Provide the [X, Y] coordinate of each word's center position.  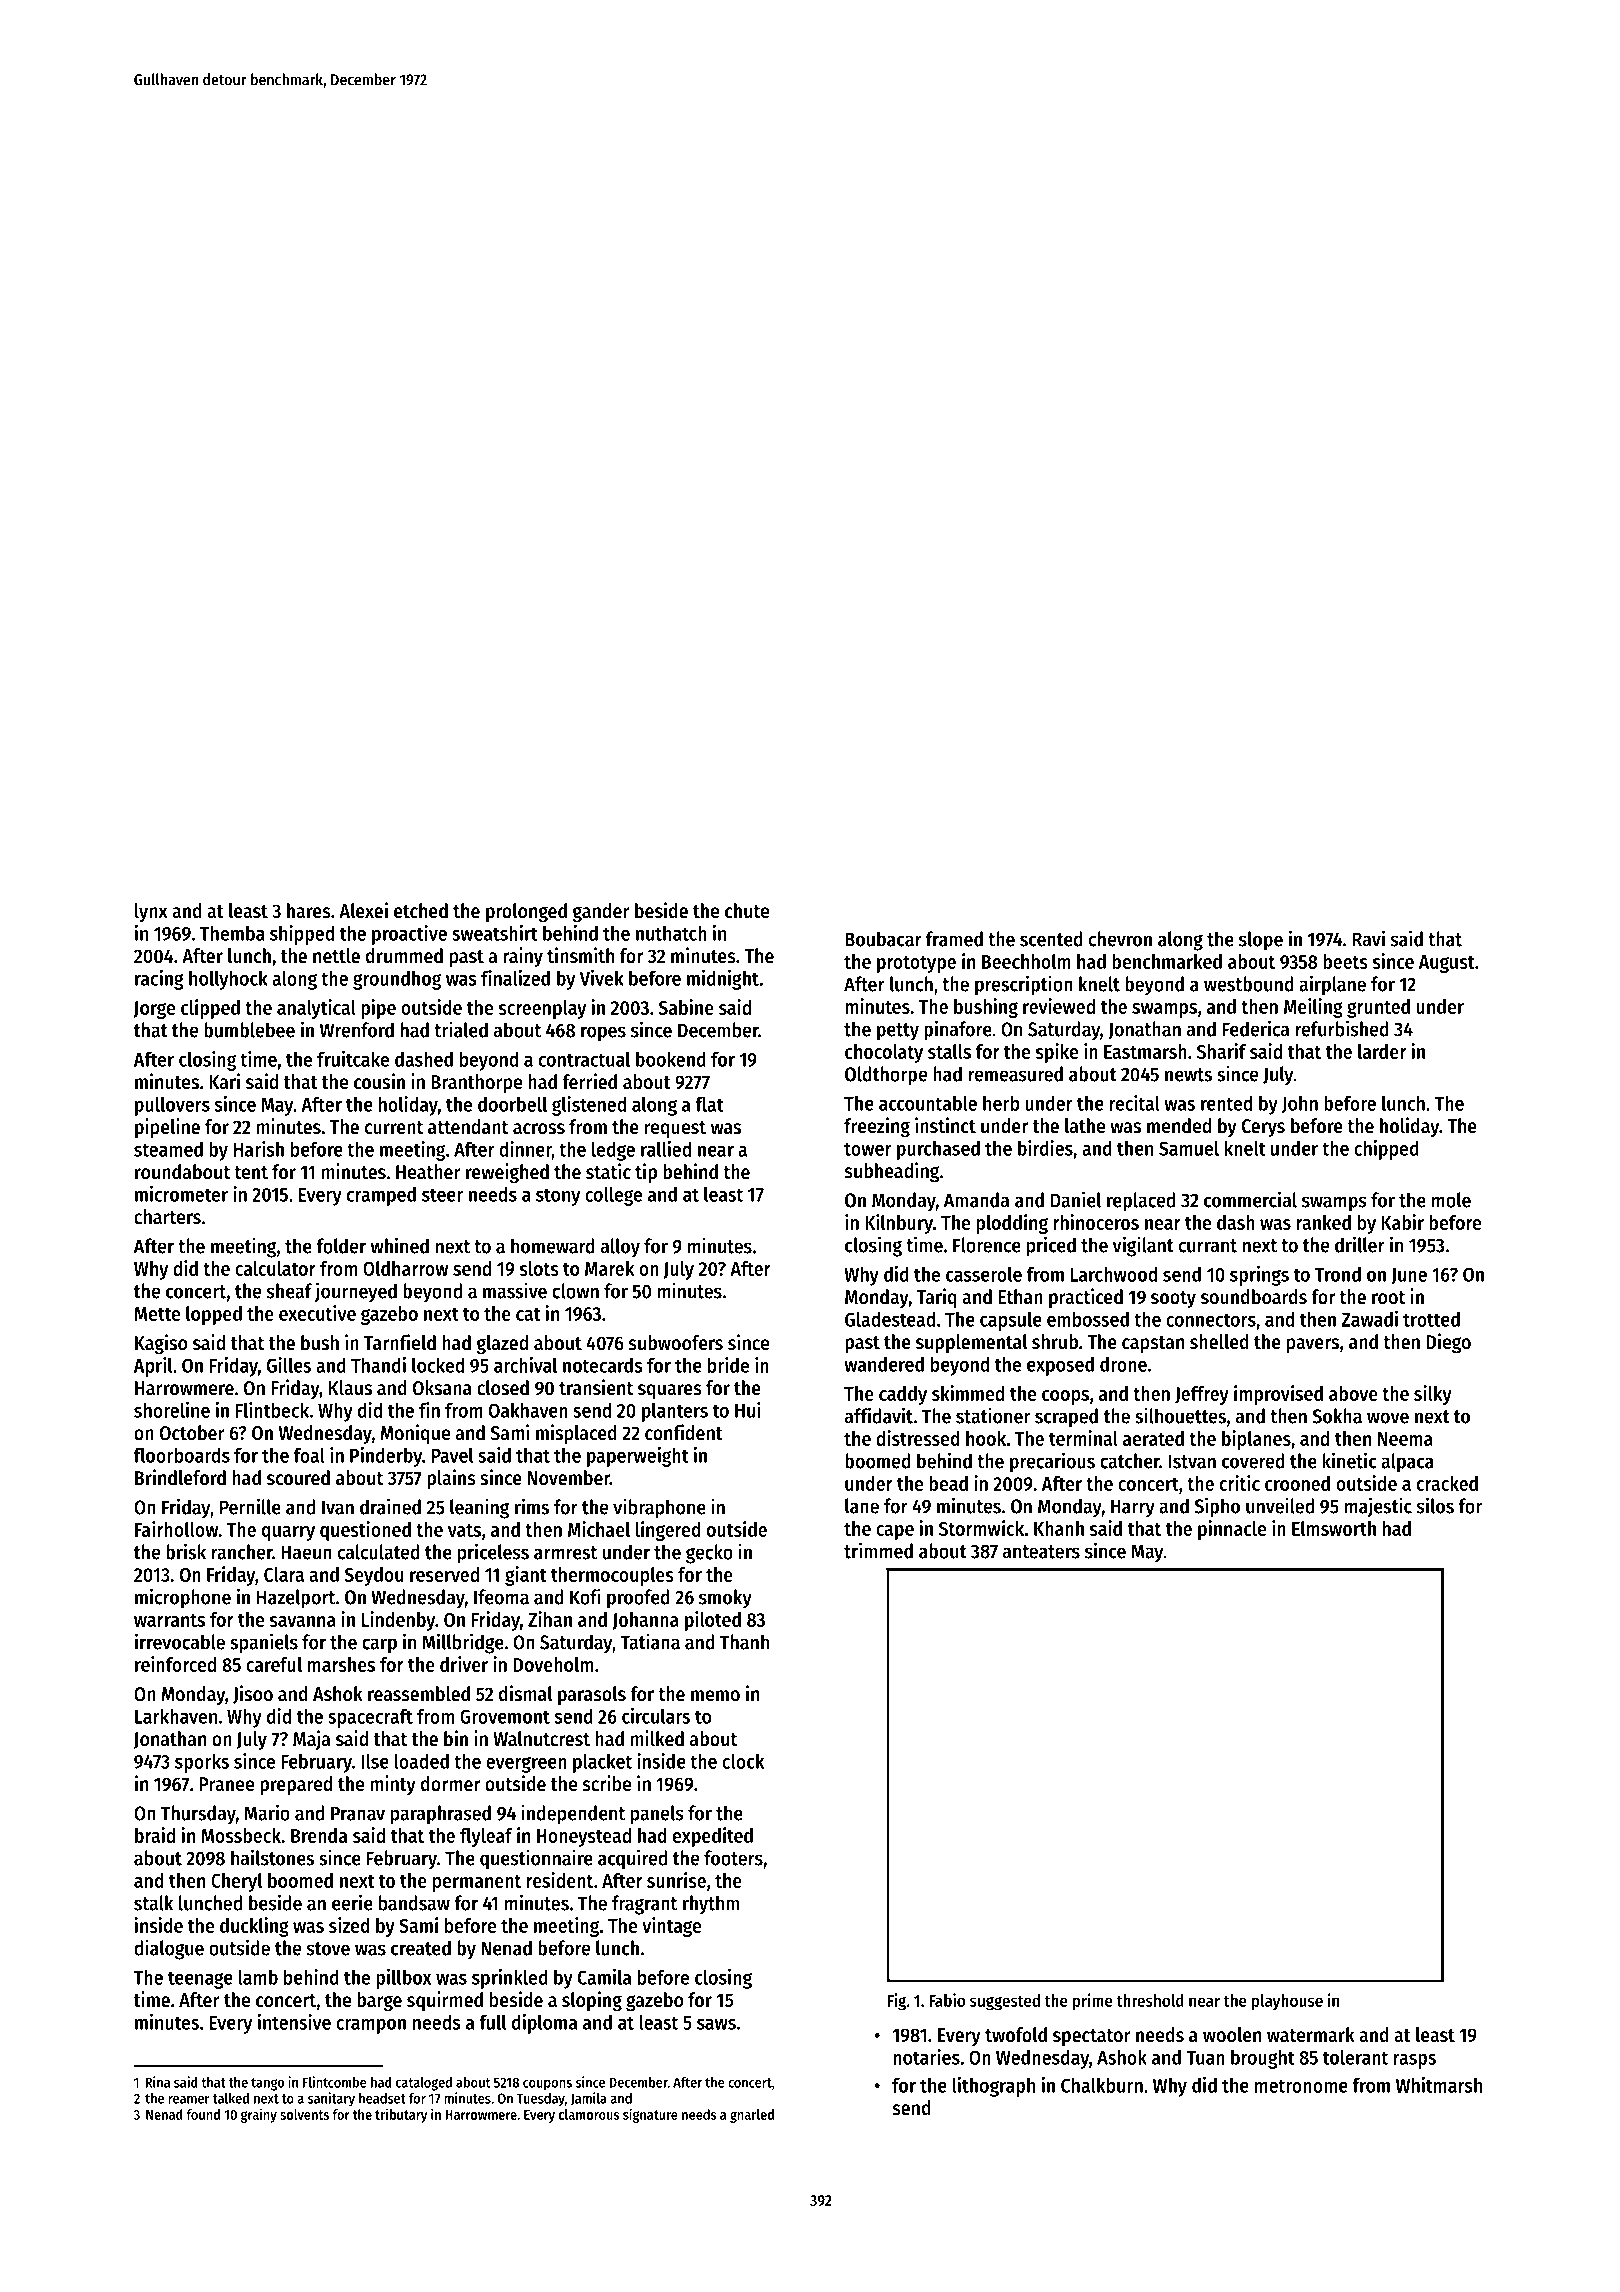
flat [709, 1104]
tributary [401, 2115]
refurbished [1342, 1028]
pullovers [172, 1106]
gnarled [752, 2116]
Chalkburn [1102, 2085]
